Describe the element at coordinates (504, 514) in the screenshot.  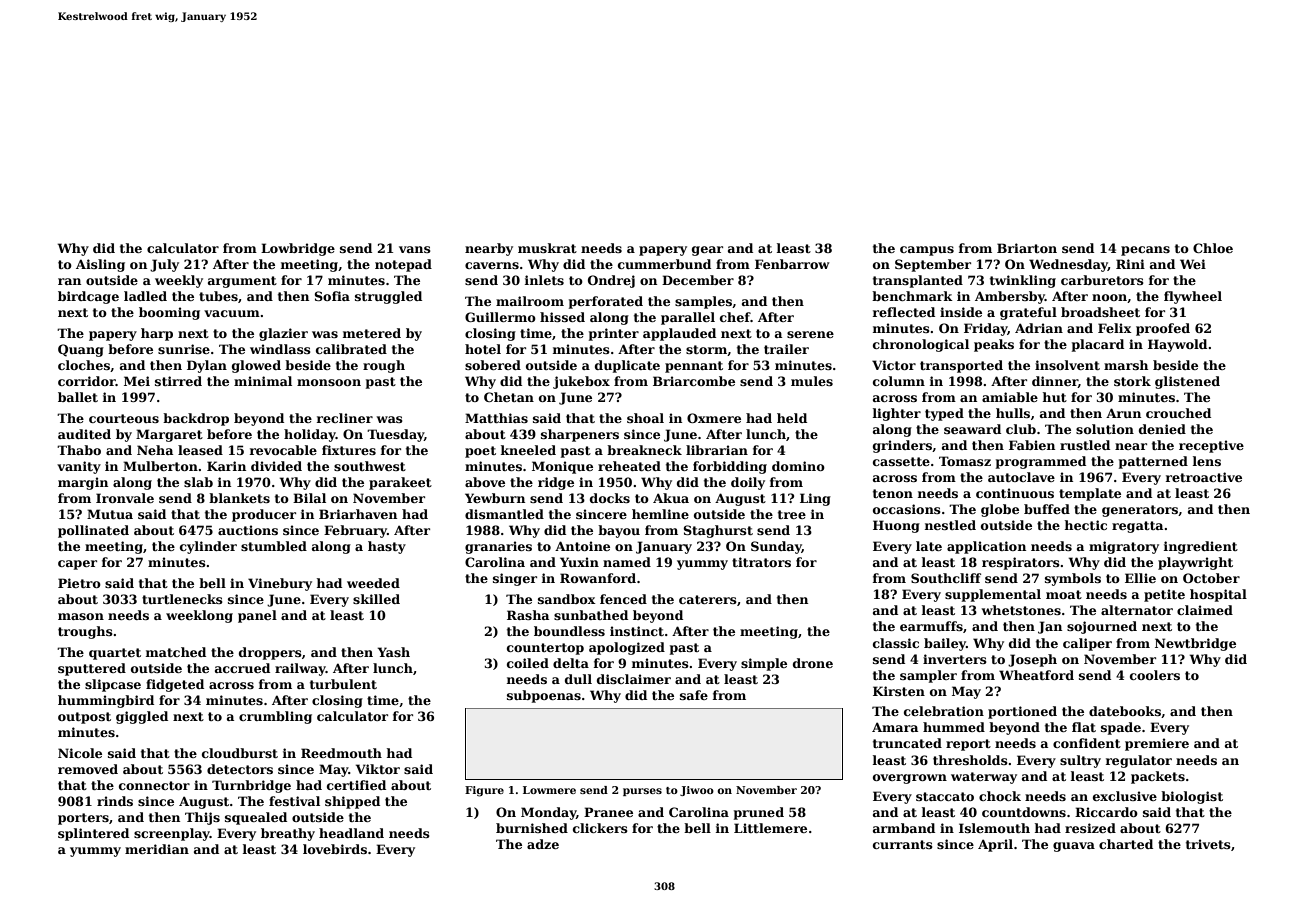
I see `dismantled` at that location.
